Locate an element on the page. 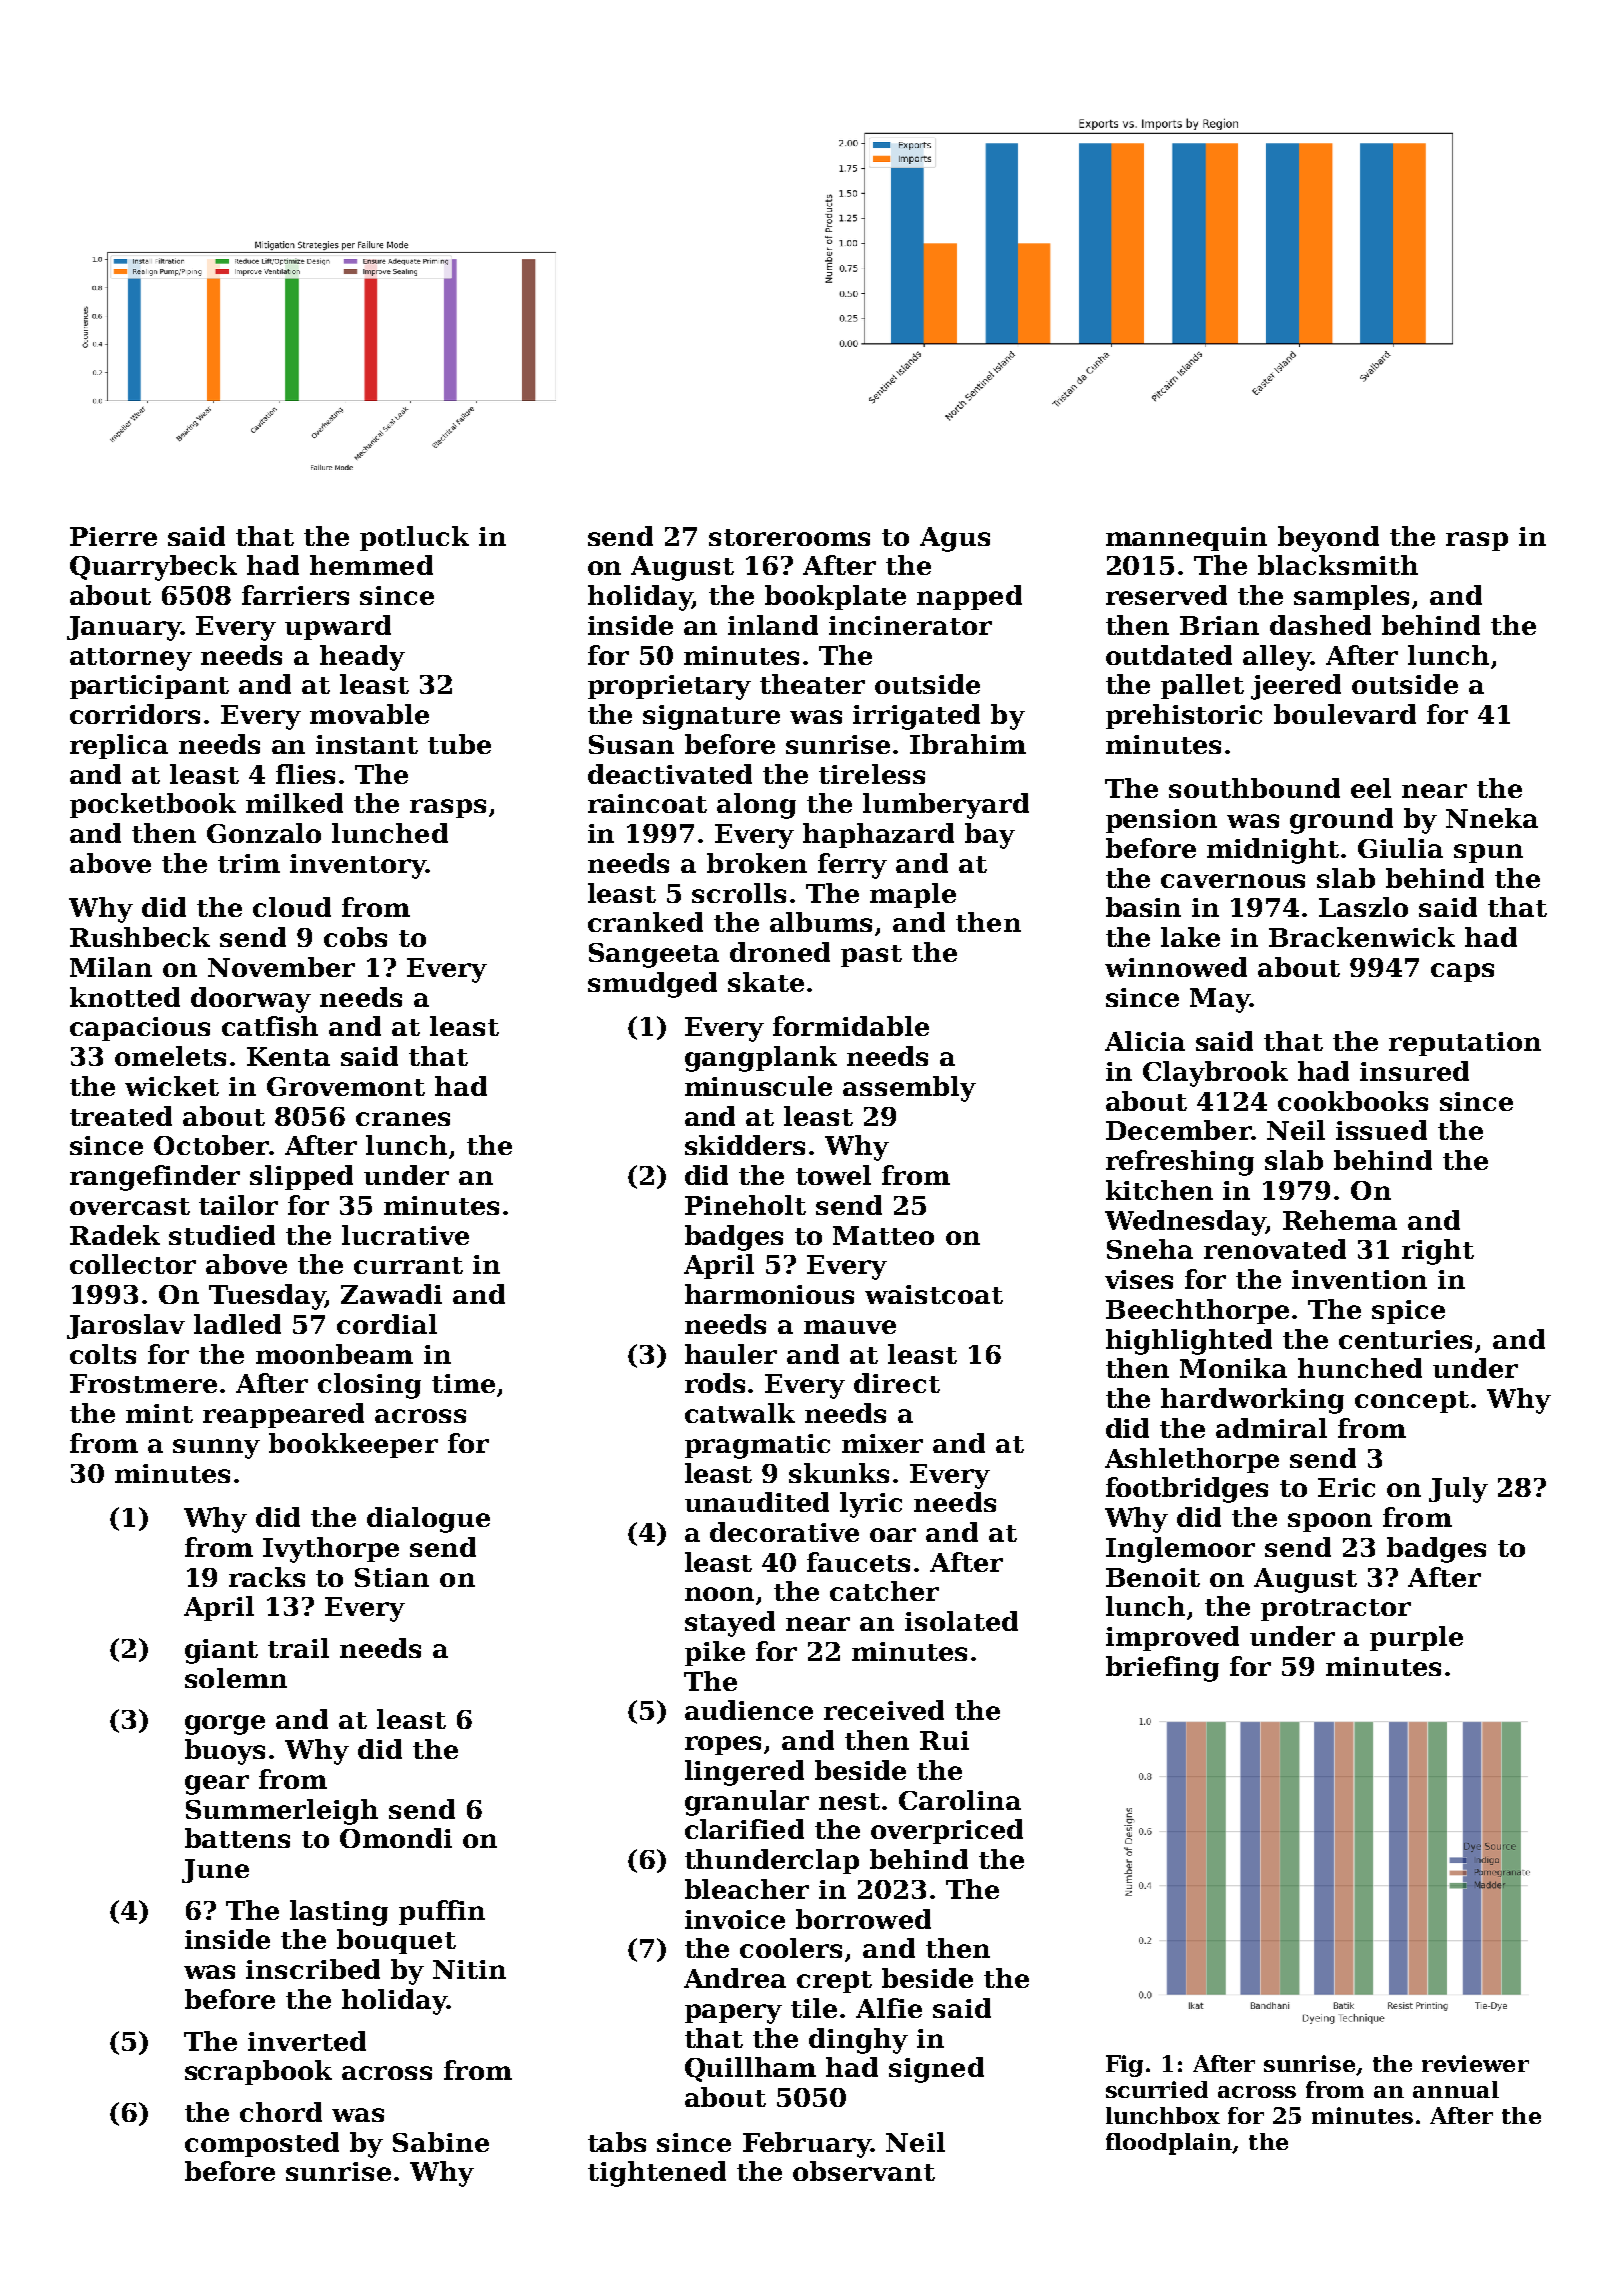  inventory is located at coordinates (358, 866).
